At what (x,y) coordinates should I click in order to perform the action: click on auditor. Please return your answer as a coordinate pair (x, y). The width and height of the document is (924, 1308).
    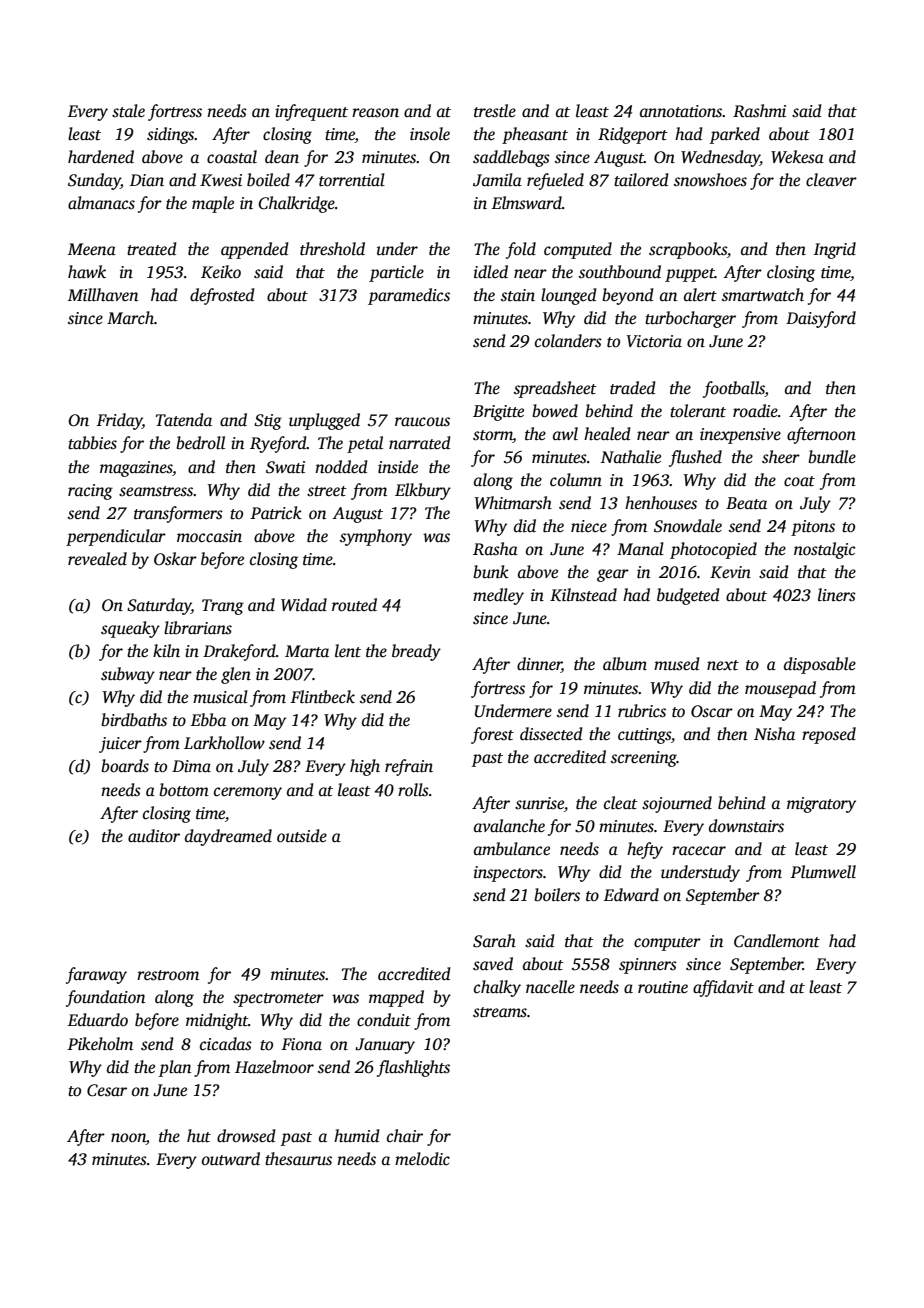
    Looking at the image, I should click on (154, 836).
